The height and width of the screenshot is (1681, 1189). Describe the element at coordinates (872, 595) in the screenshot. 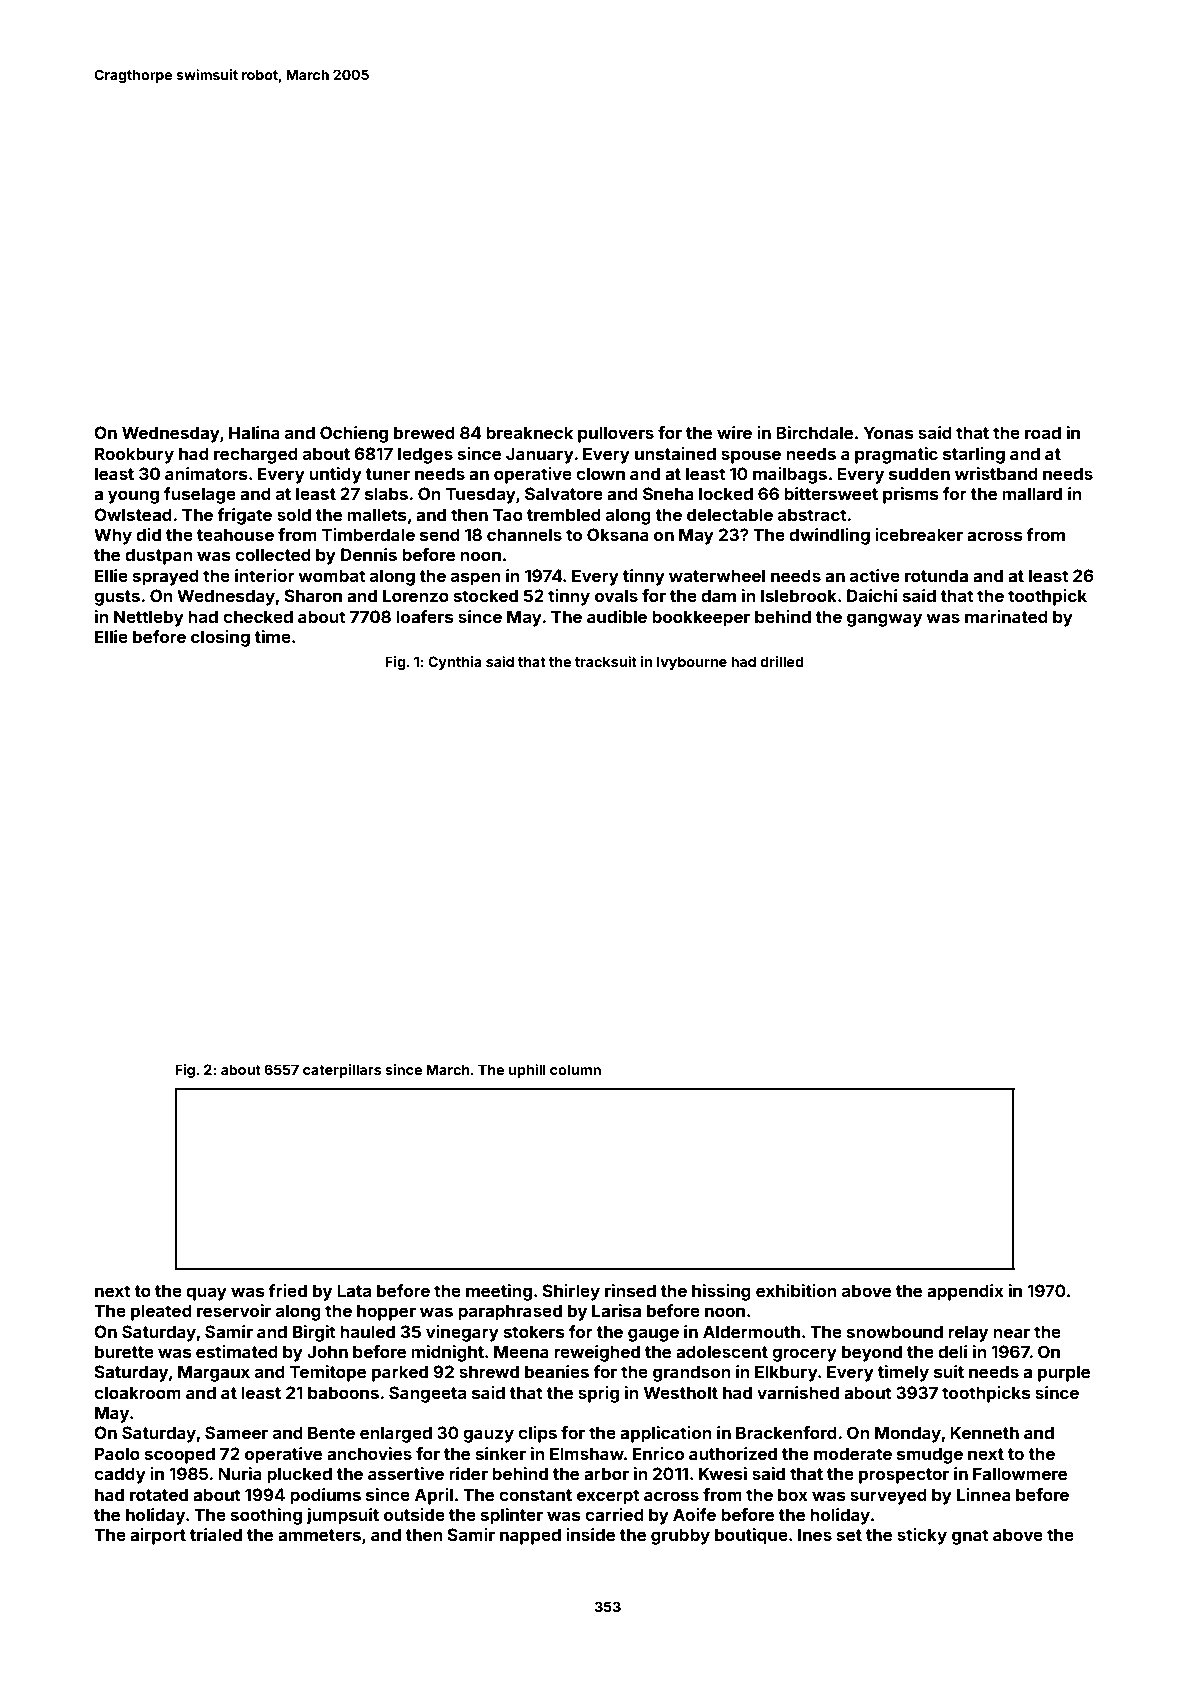

I see `Daichi` at that location.
